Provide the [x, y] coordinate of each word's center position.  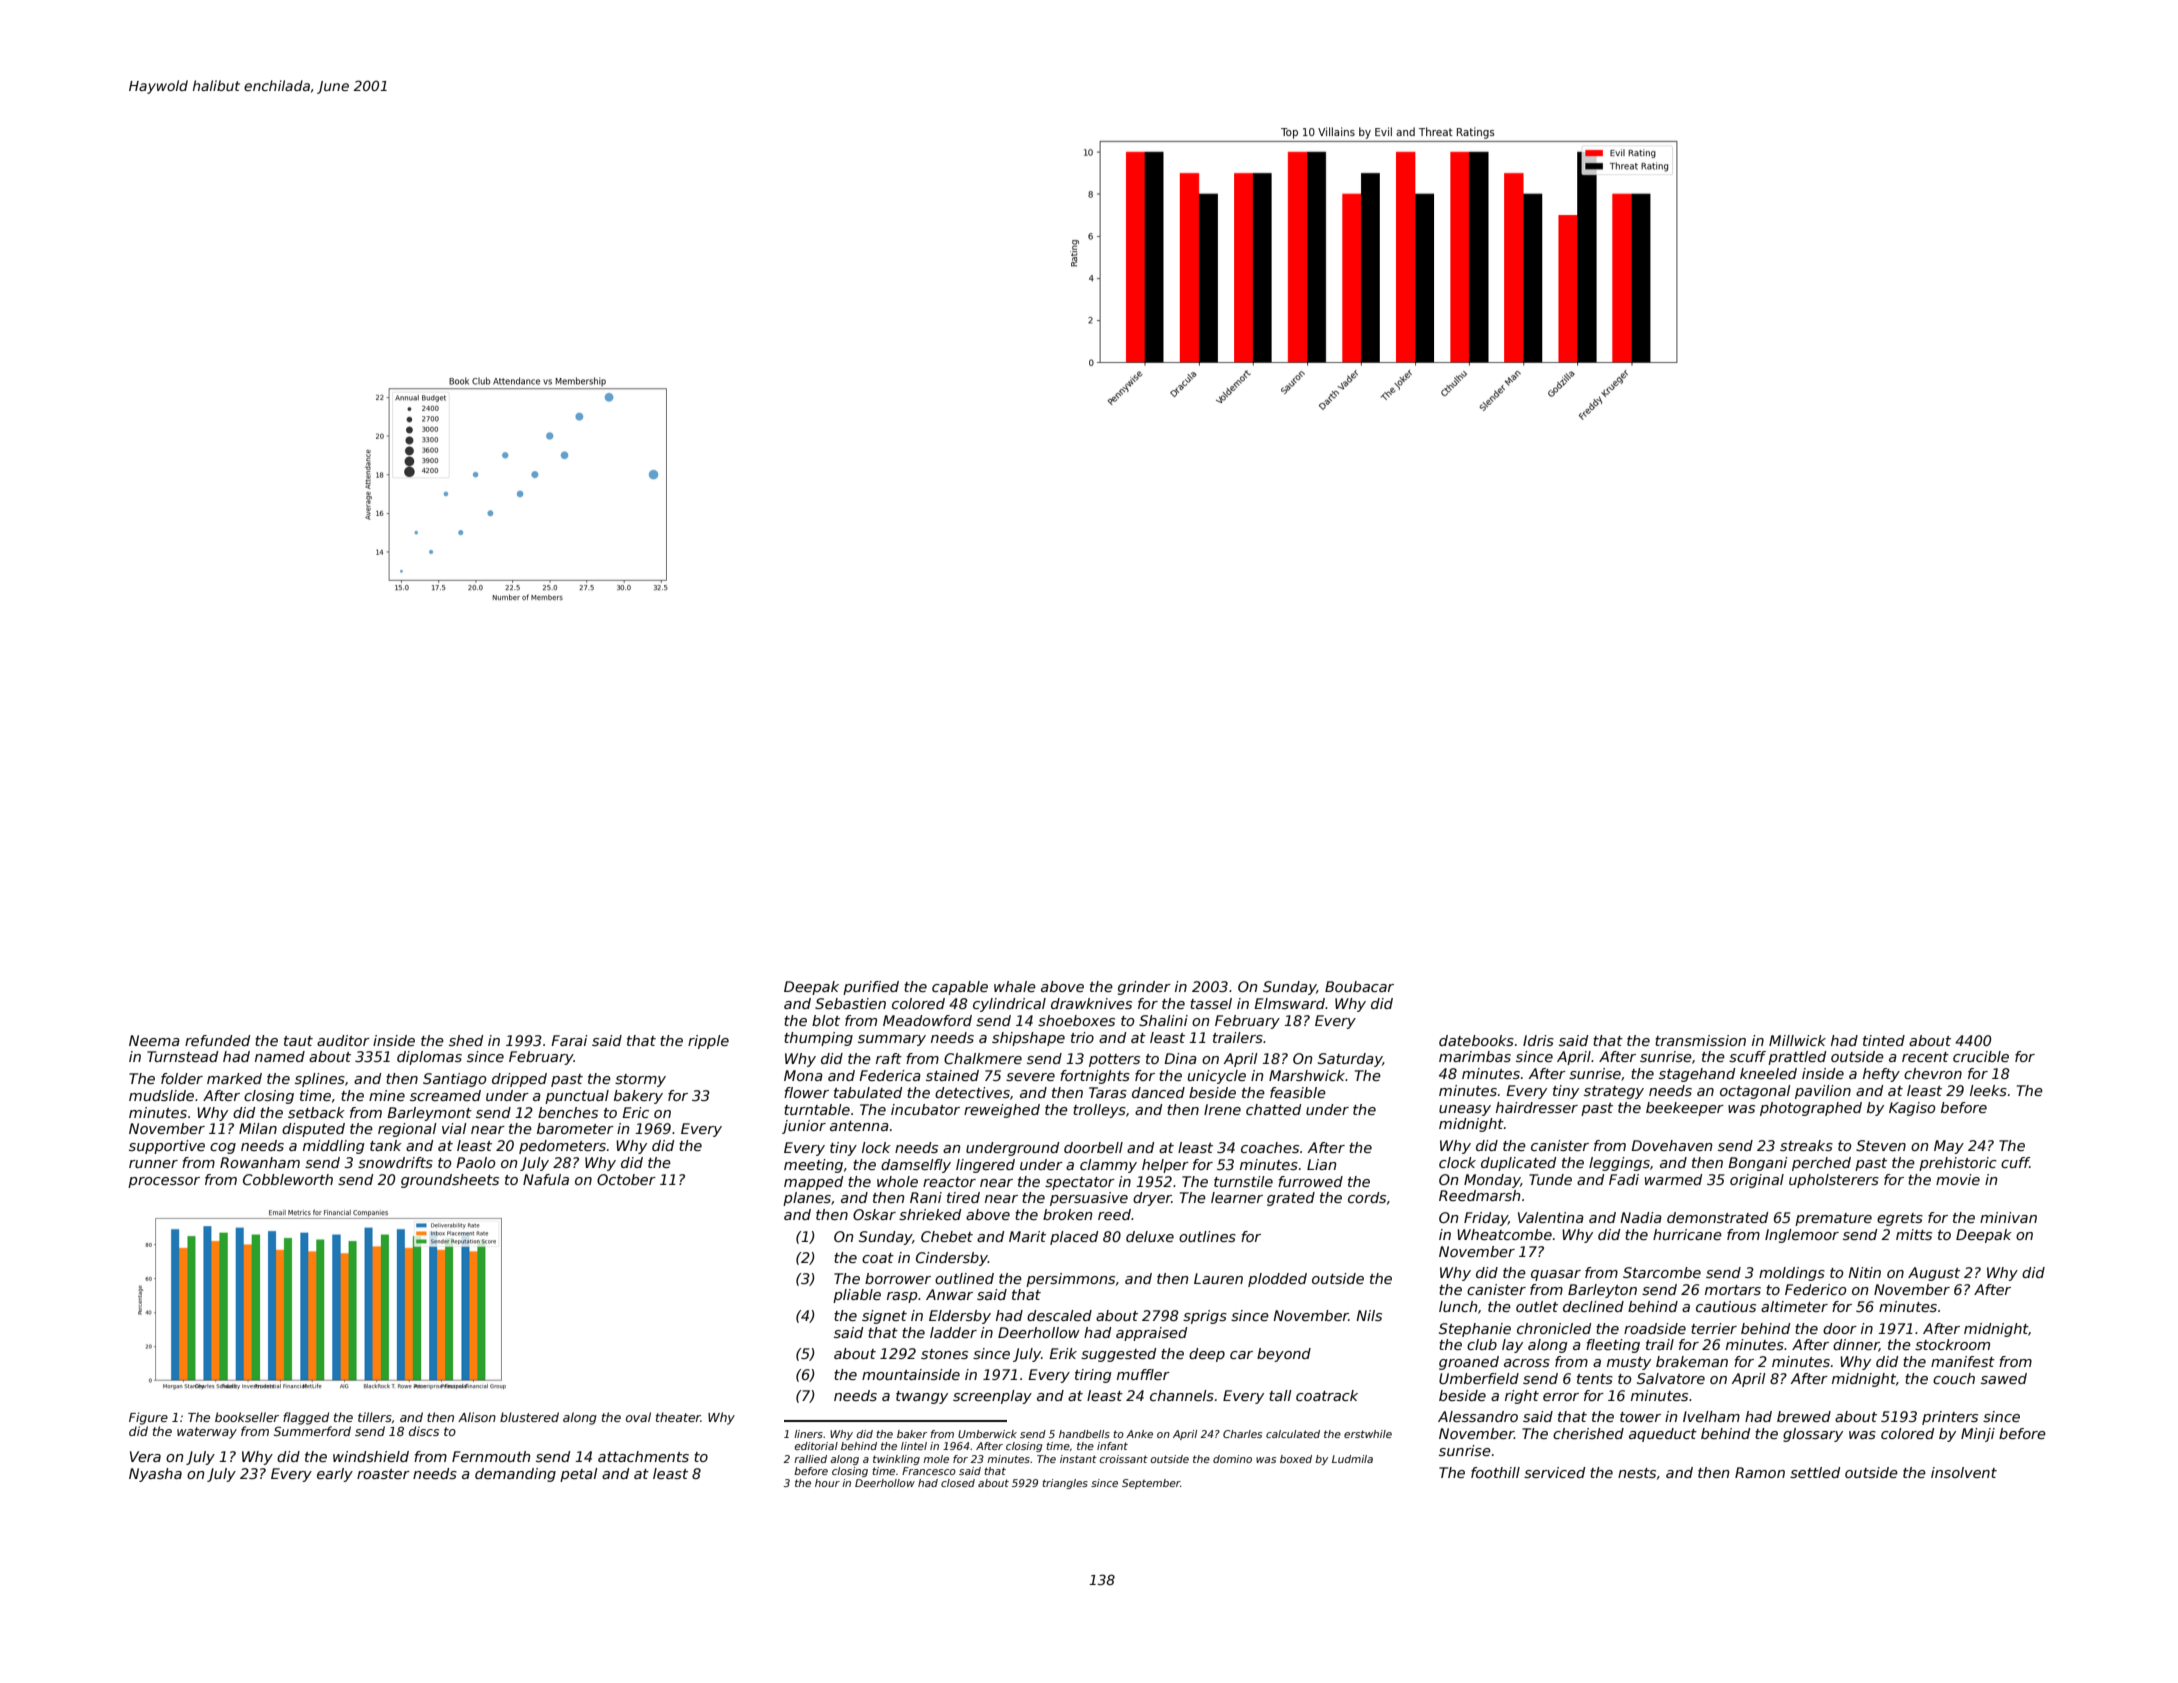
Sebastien [850, 1003]
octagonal [1755, 1092]
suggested [1118, 1355]
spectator [1080, 1183]
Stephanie [1475, 1330]
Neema [154, 1040]
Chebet [947, 1236]
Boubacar [1359, 986]
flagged [306, 1418]
